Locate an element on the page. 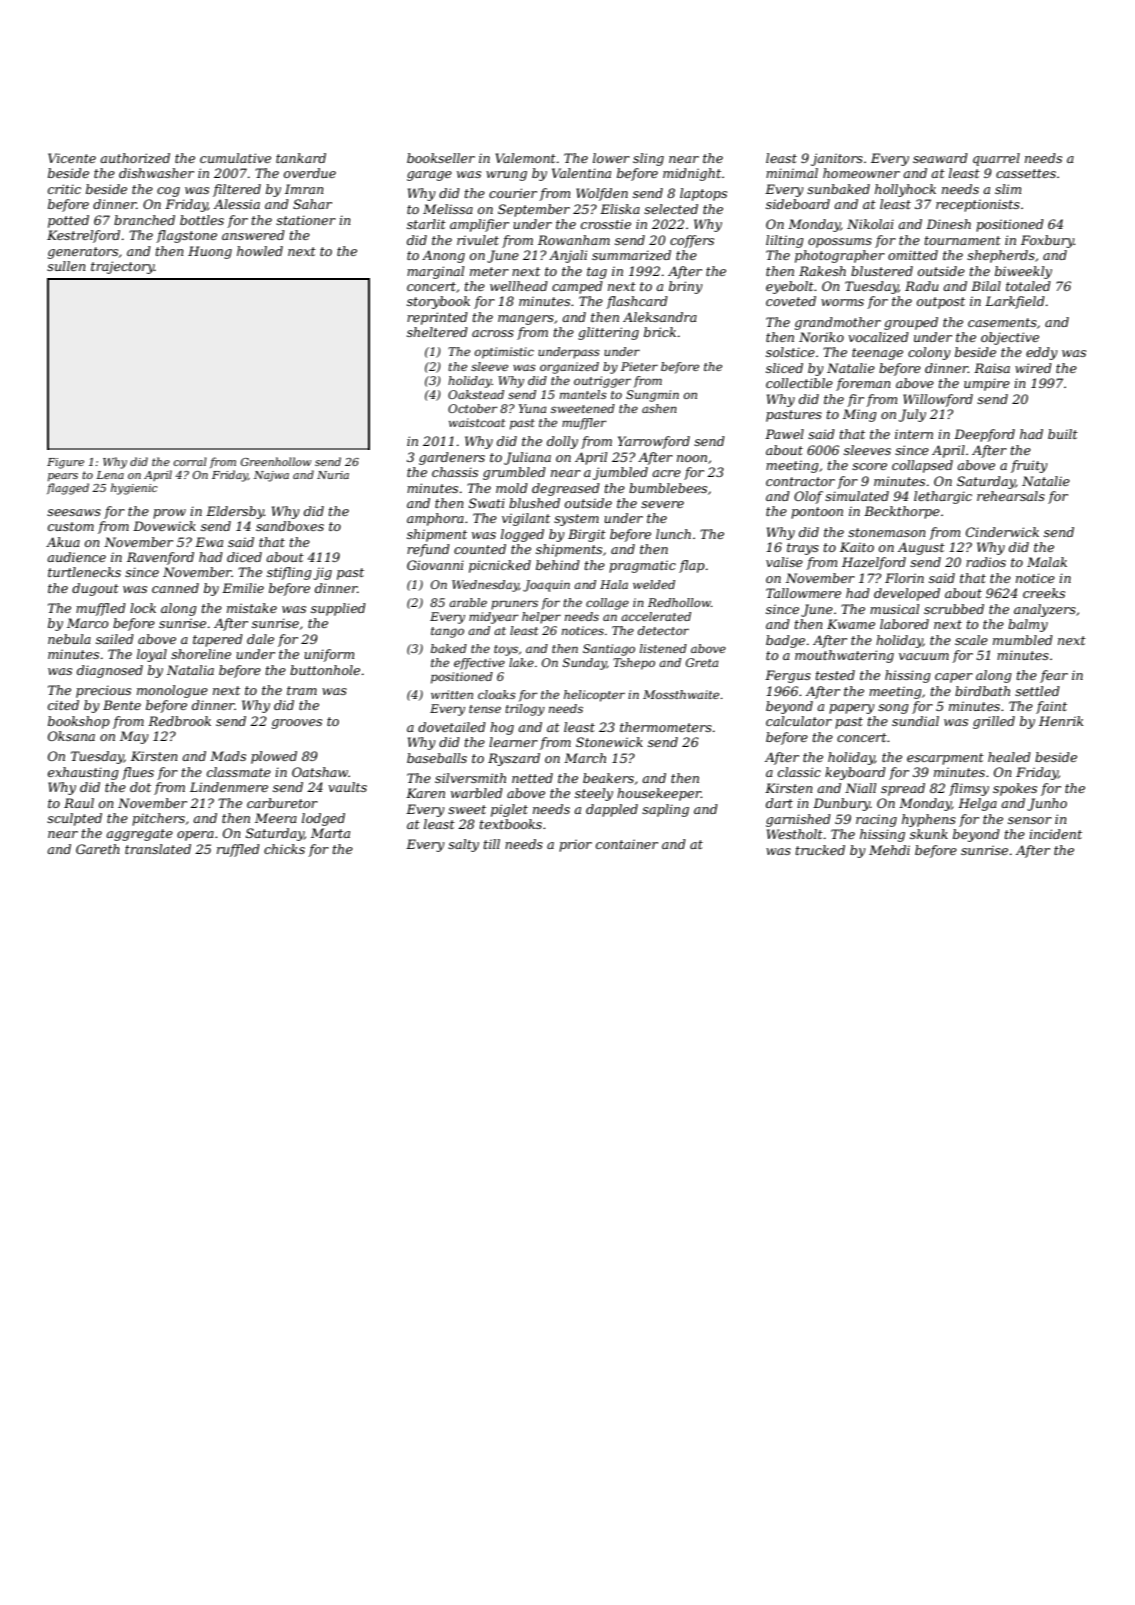 The width and height of the page is (1135, 1605). Swati is located at coordinates (487, 503).
